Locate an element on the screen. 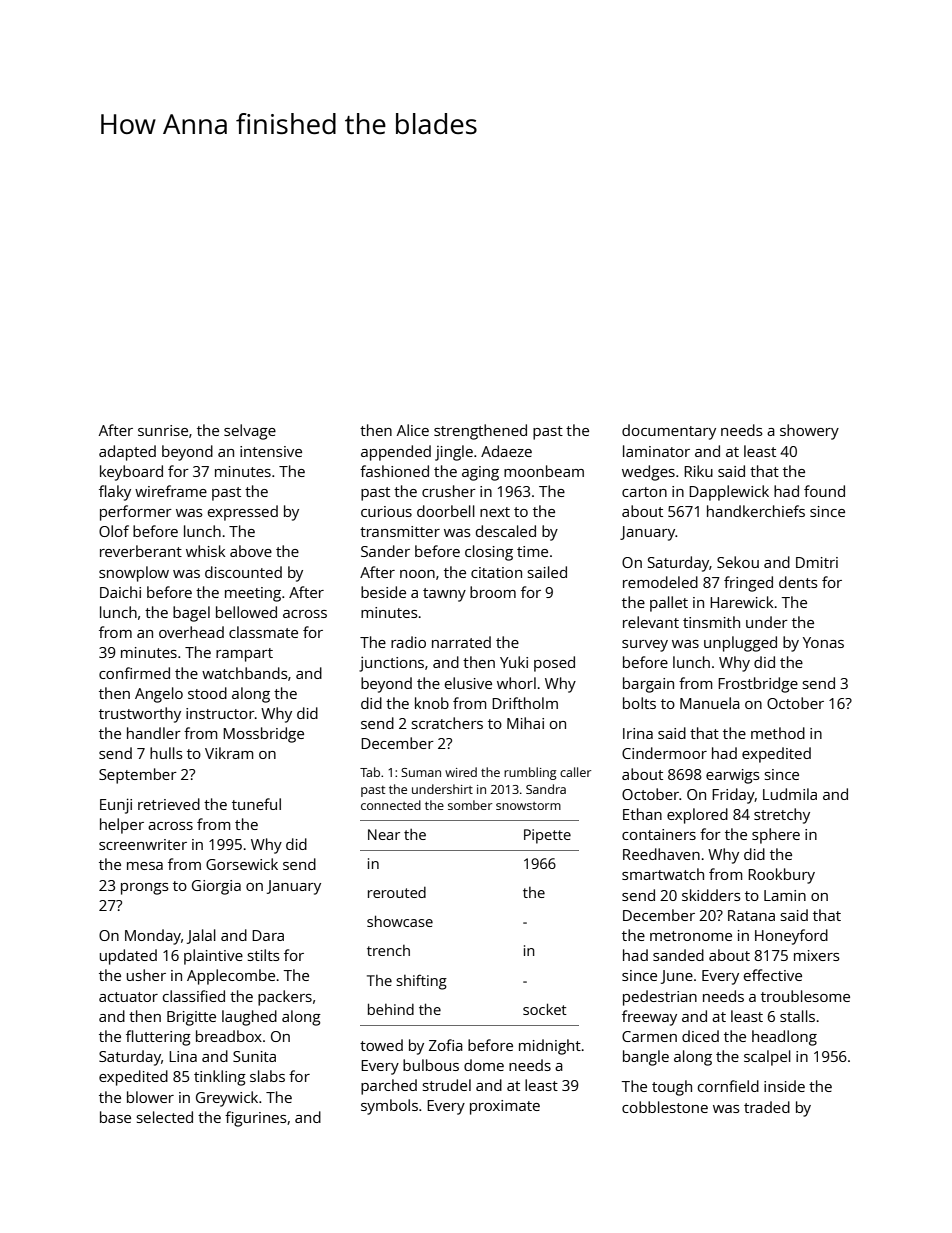 The image size is (952, 1233). dome is located at coordinates (484, 1065).
